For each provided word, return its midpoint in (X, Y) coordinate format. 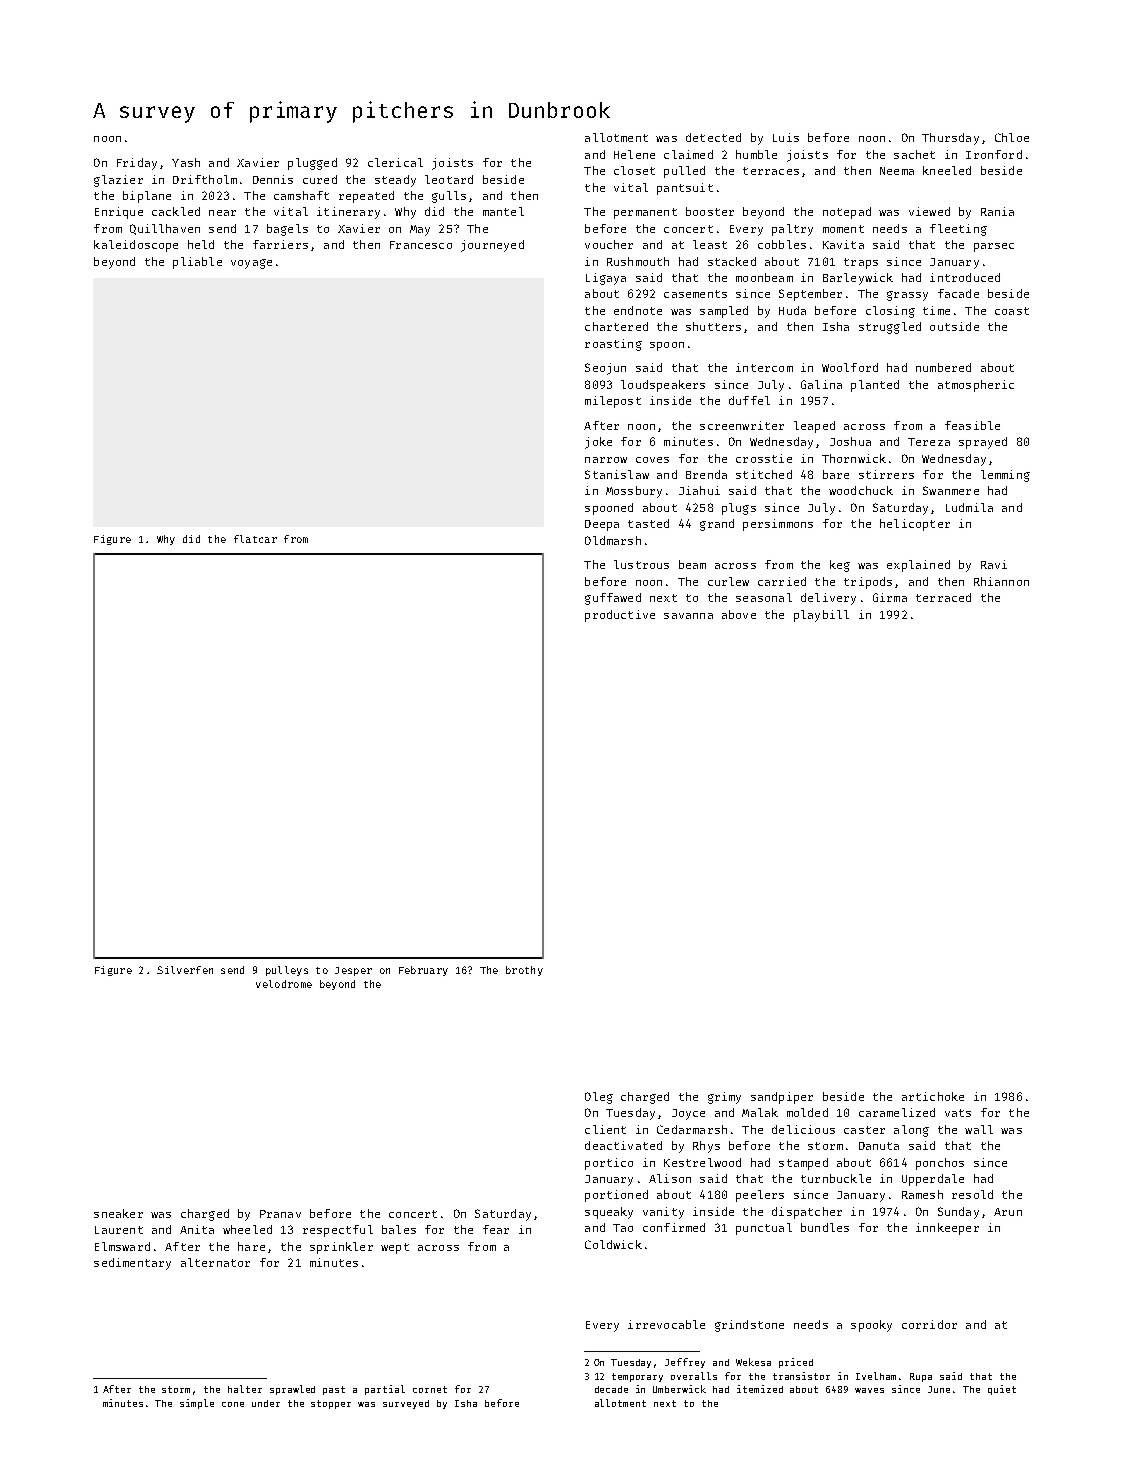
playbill (821, 616)
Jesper (353, 971)
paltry (792, 230)
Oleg (599, 1098)
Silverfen (185, 970)
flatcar (255, 539)
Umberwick (679, 1389)
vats (958, 1113)
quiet (1002, 1390)
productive (620, 616)
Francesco (421, 245)
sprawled (292, 1390)
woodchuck (861, 490)
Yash (186, 162)
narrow (606, 460)
